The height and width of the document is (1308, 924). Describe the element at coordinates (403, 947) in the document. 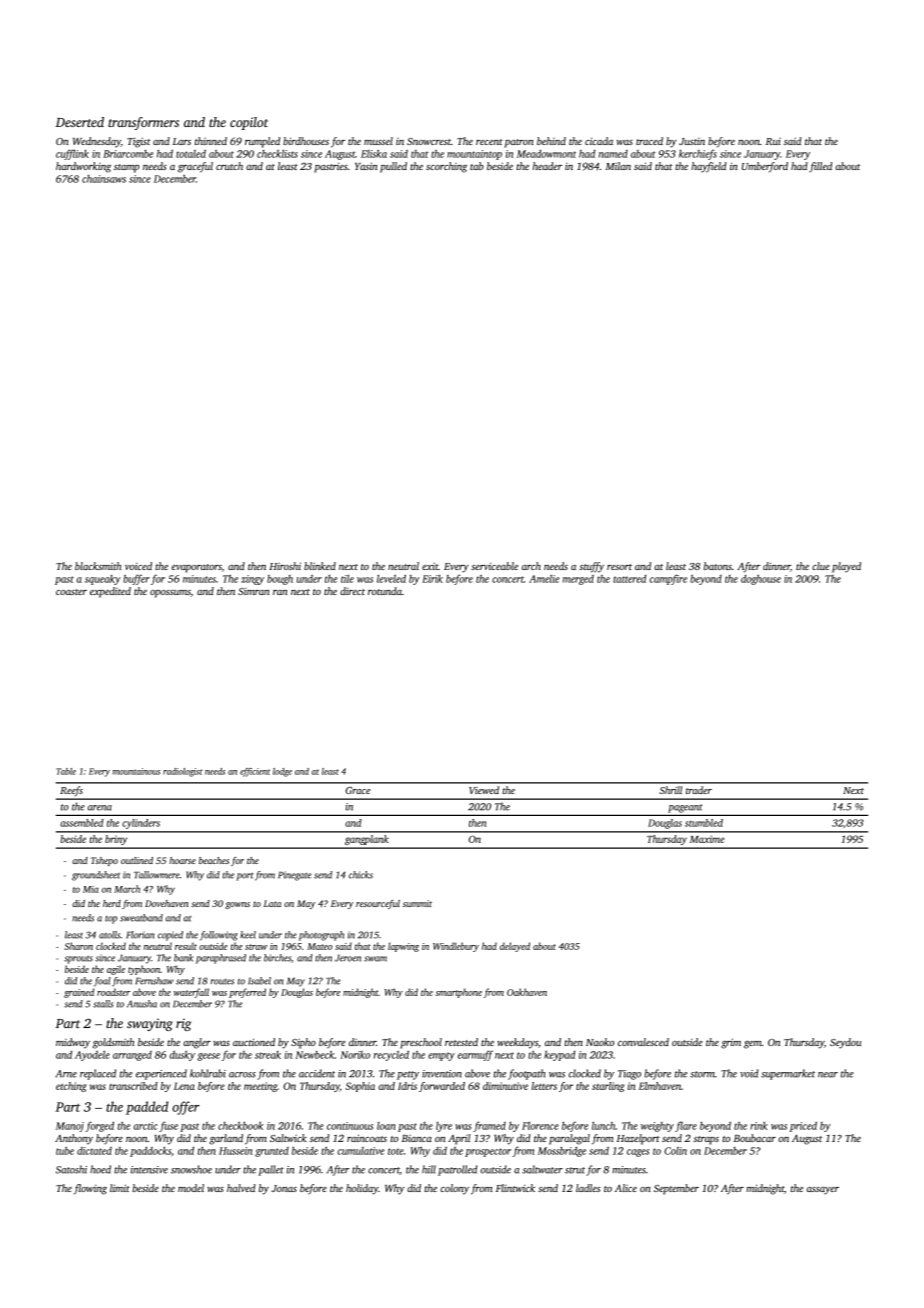

I see `lapwing` at that location.
